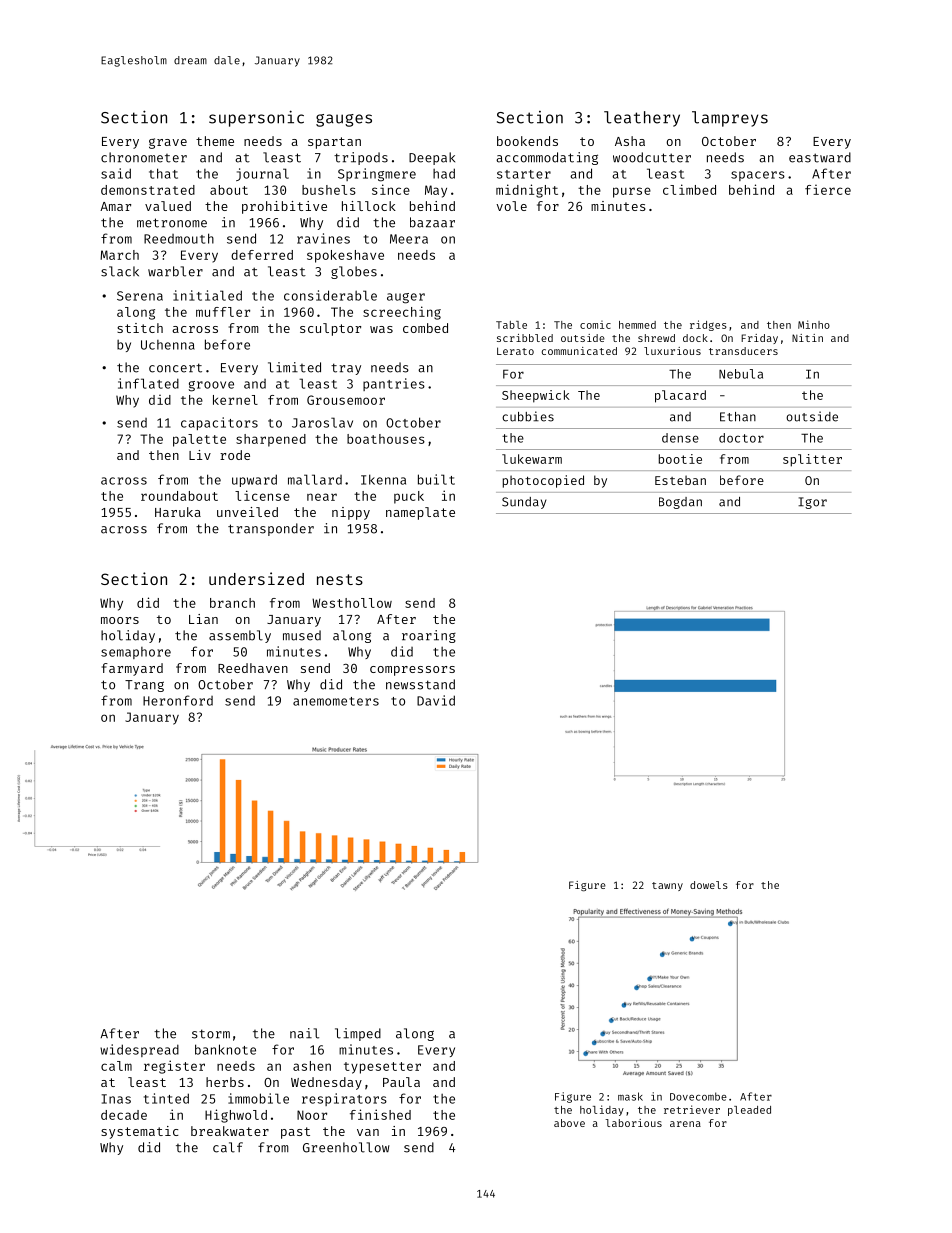  I want to click on eastward, so click(820, 157).
